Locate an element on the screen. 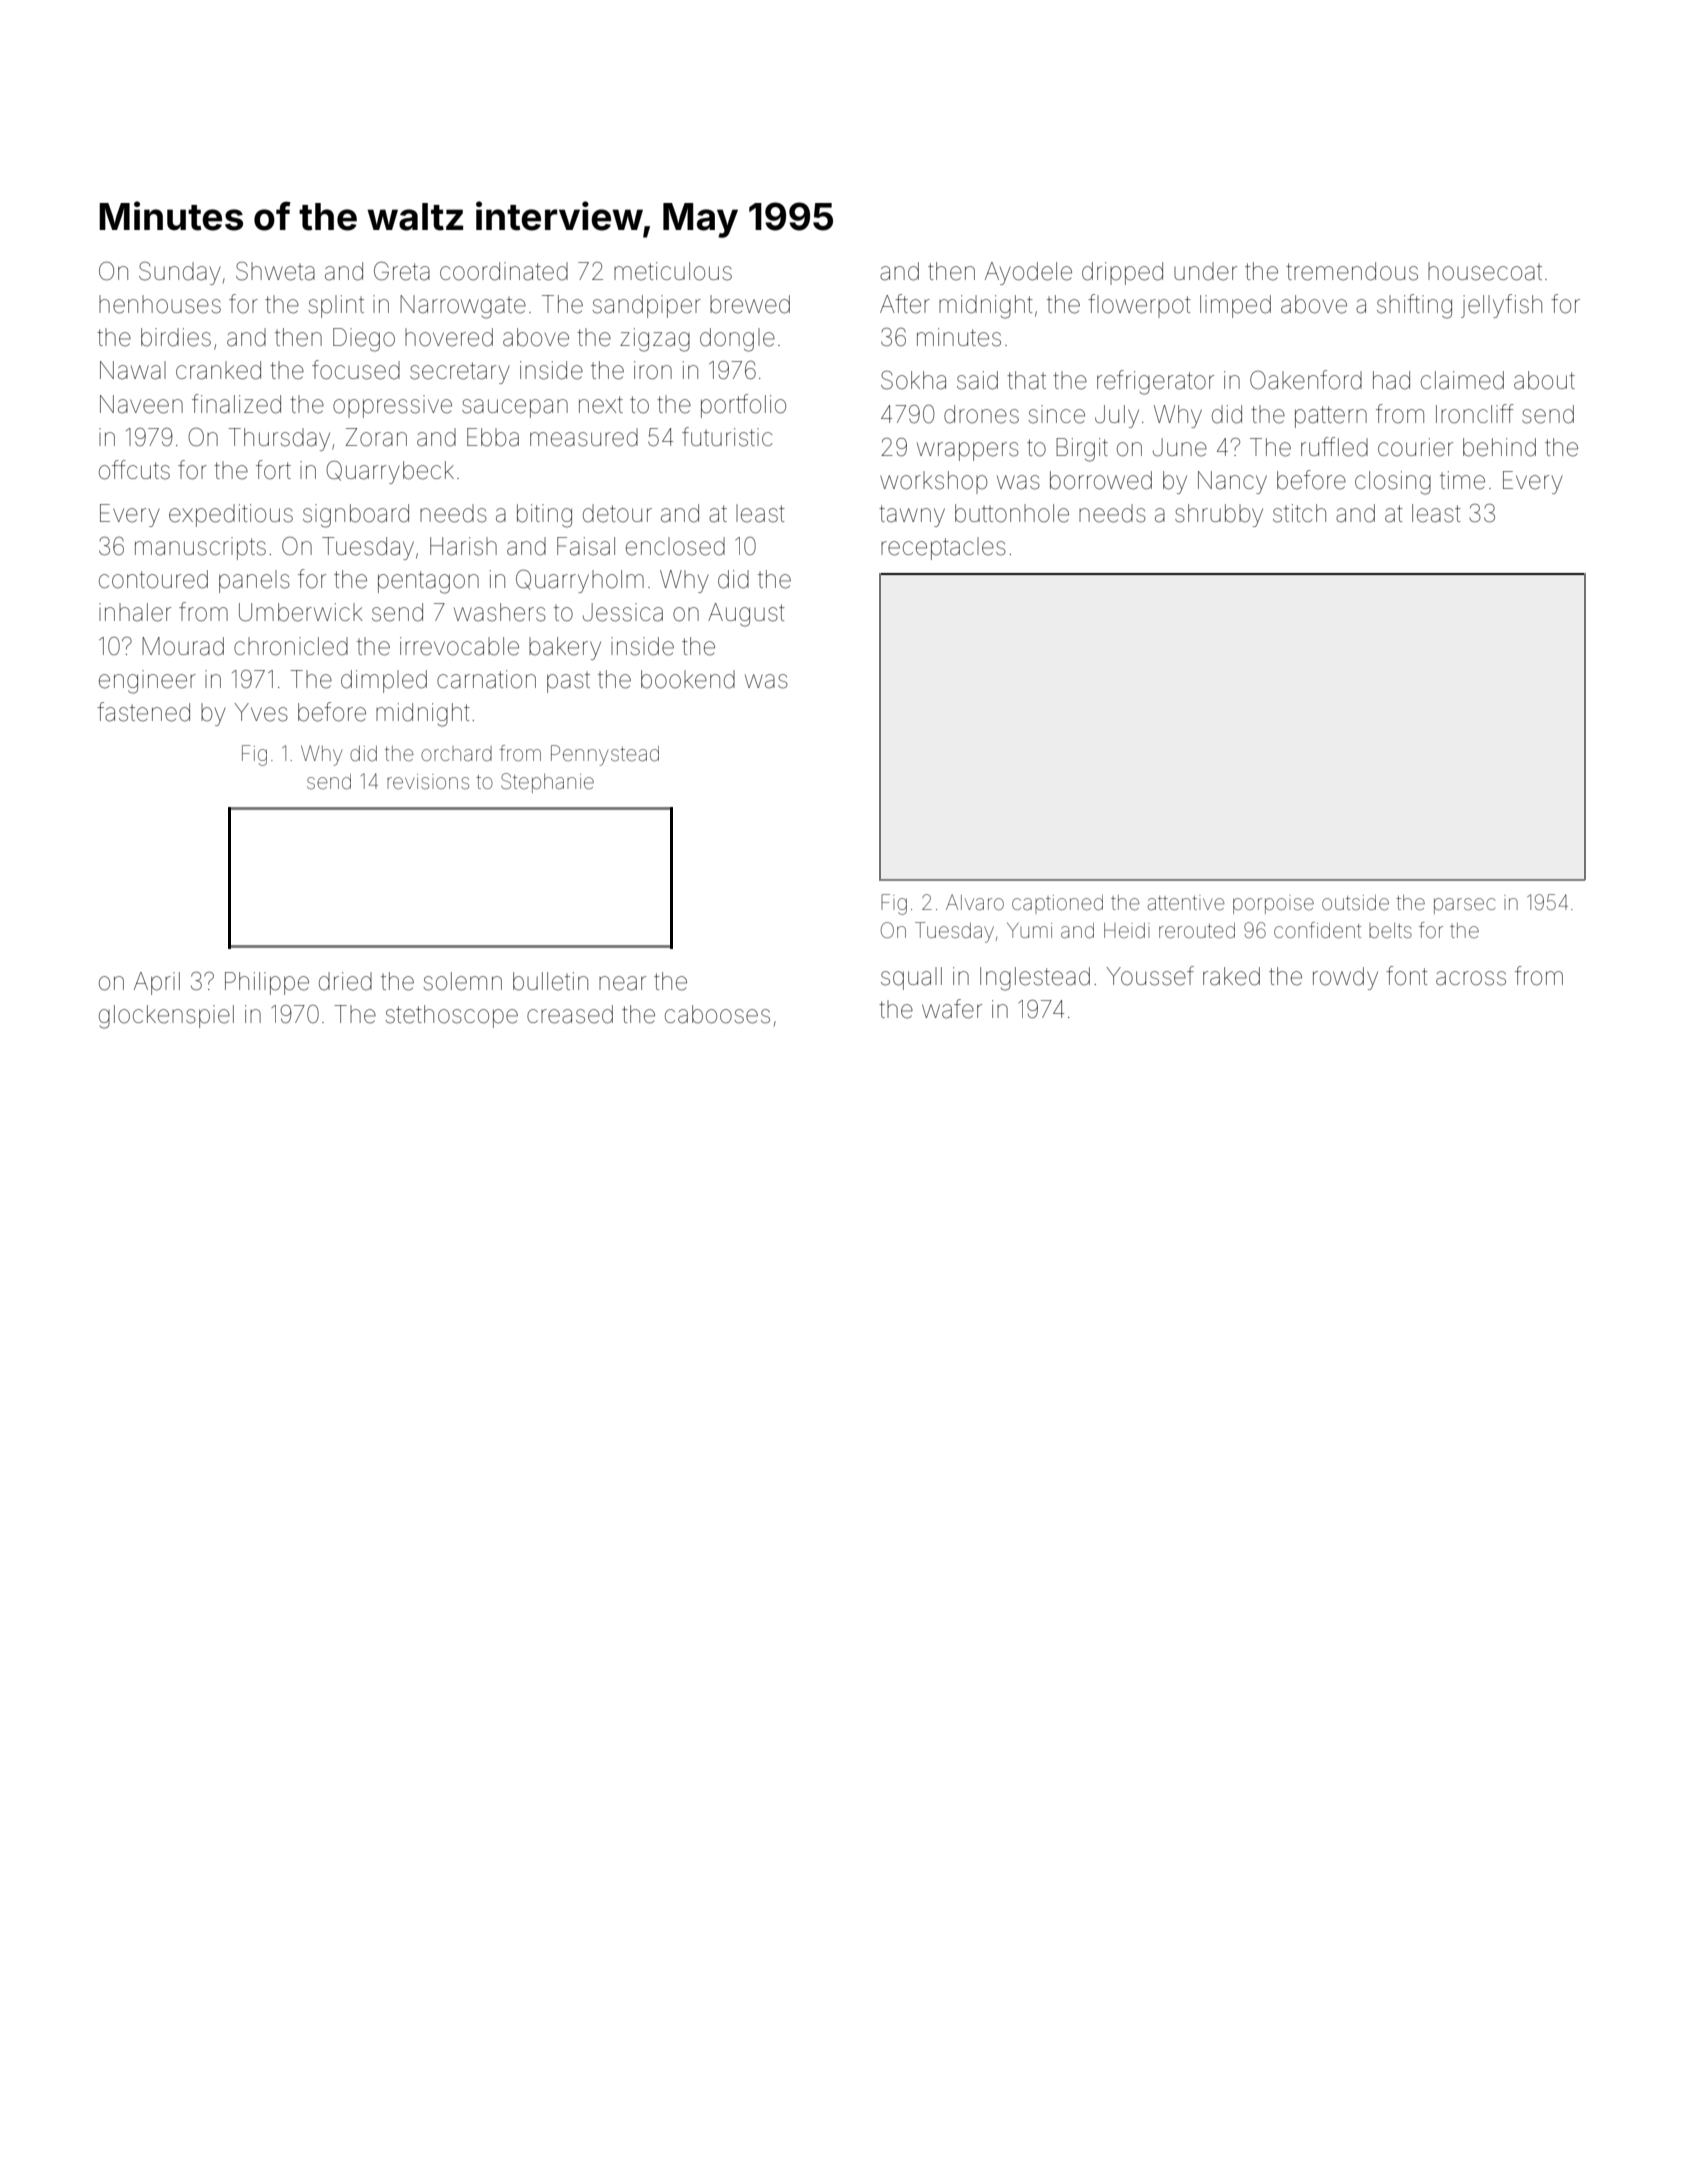  Diego is located at coordinates (364, 340).
